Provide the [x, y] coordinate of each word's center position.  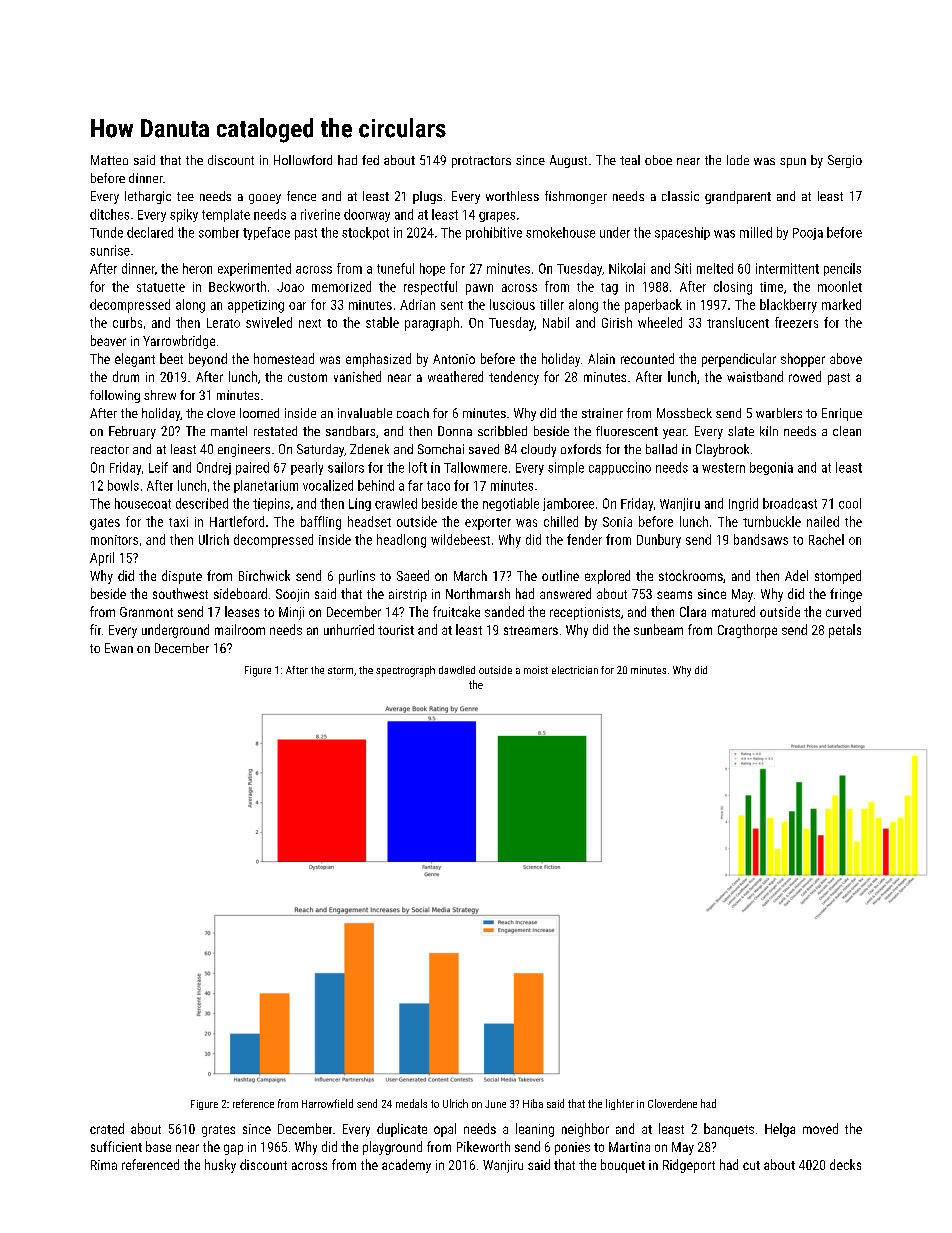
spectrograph [405, 671]
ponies [572, 1148]
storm [340, 670]
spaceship [682, 233]
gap [233, 1149]
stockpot [365, 233]
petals [845, 631]
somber [219, 232]
